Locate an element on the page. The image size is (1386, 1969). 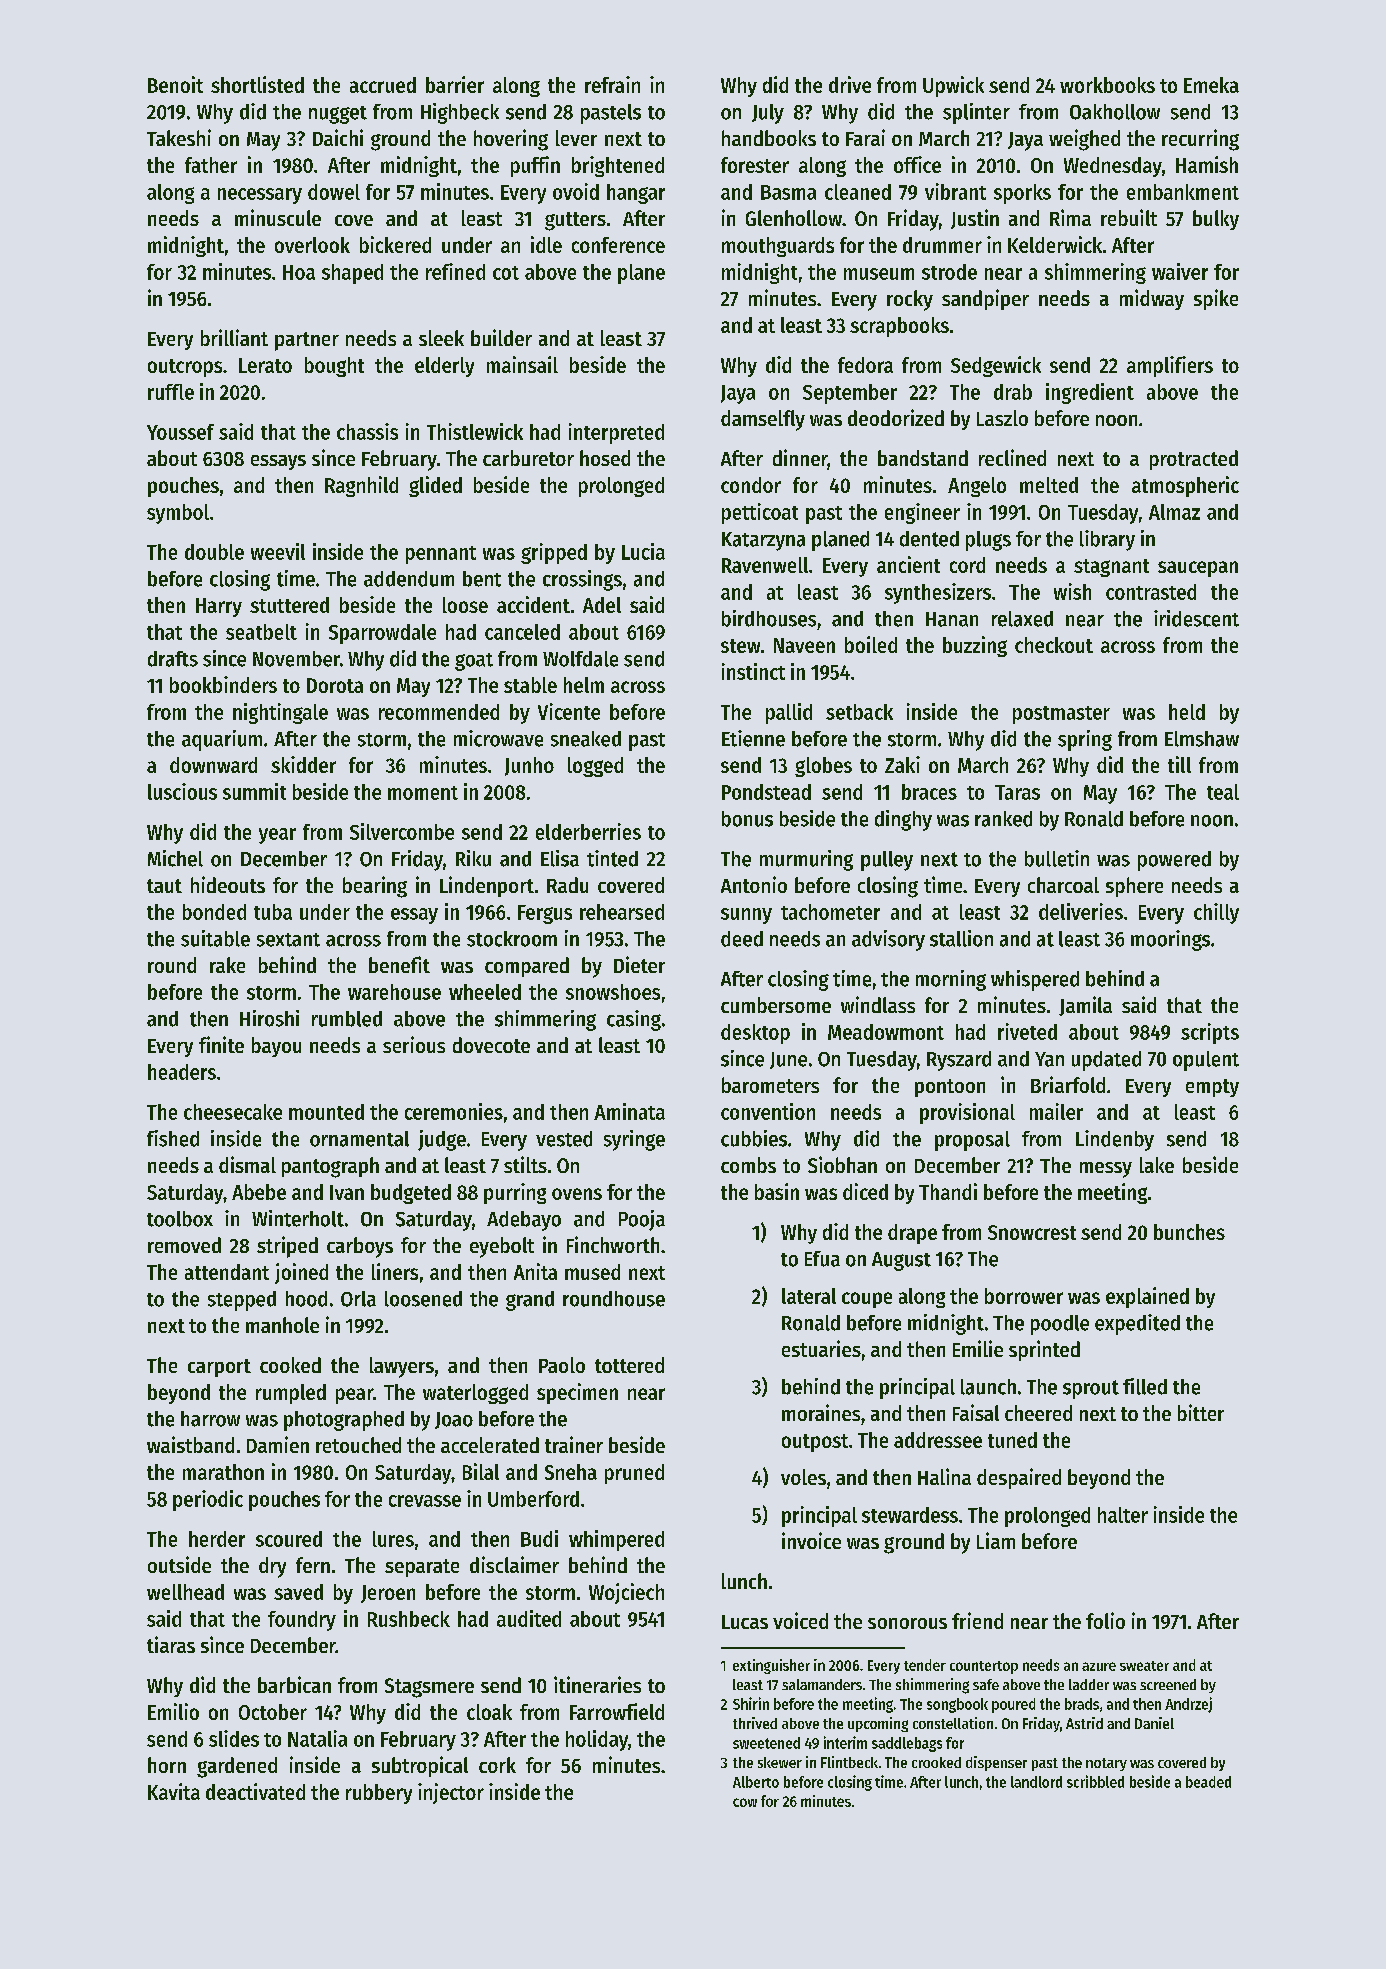
refrain is located at coordinates (612, 84).
